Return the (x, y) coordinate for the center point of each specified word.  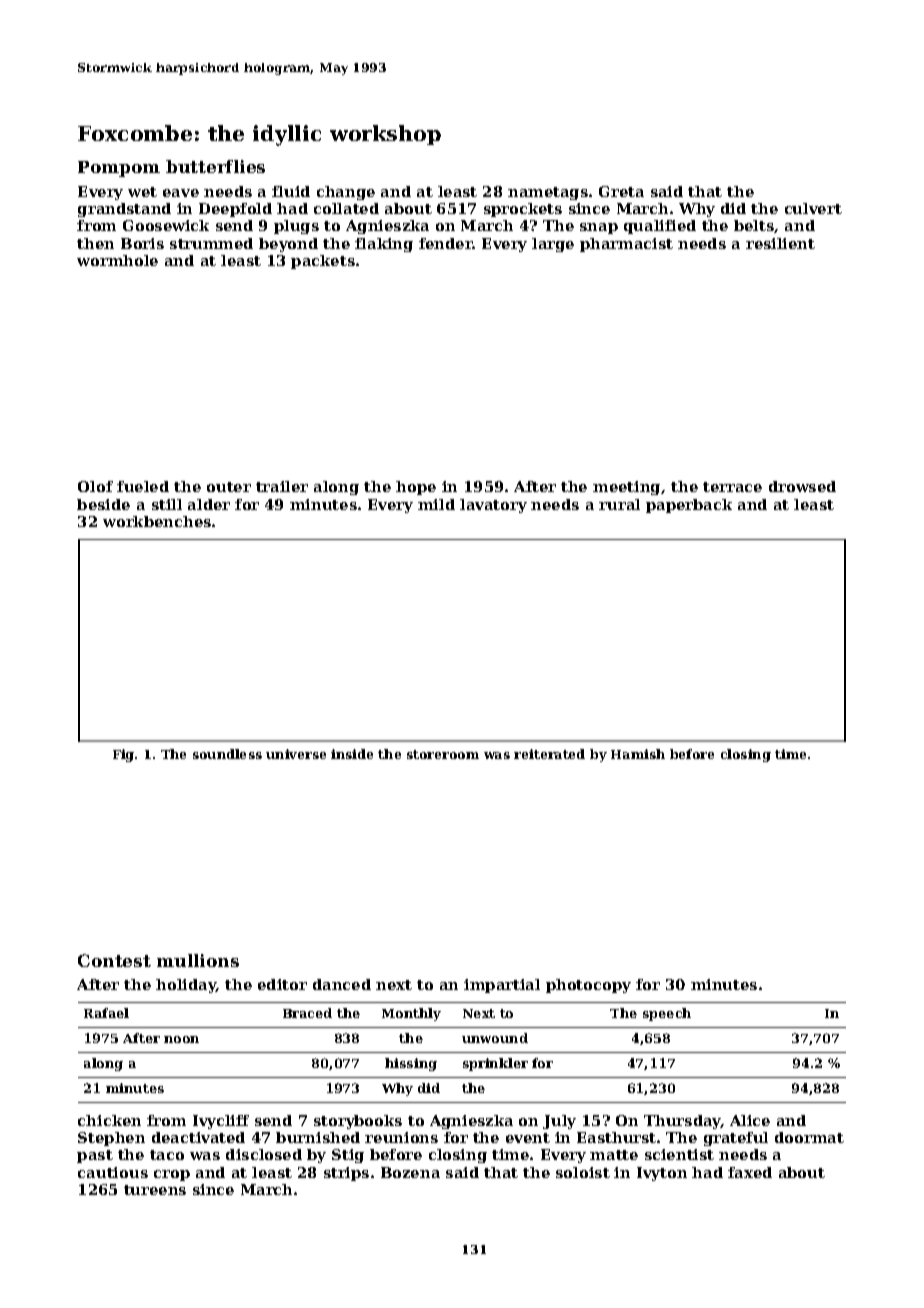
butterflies (215, 166)
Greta (621, 191)
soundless (227, 754)
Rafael (106, 1013)
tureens (155, 1190)
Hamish (638, 754)
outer (229, 487)
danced (342, 984)
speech (667, 1014)
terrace (732, 487)
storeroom (443, 754)
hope (416, 488)
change (346, 193)
